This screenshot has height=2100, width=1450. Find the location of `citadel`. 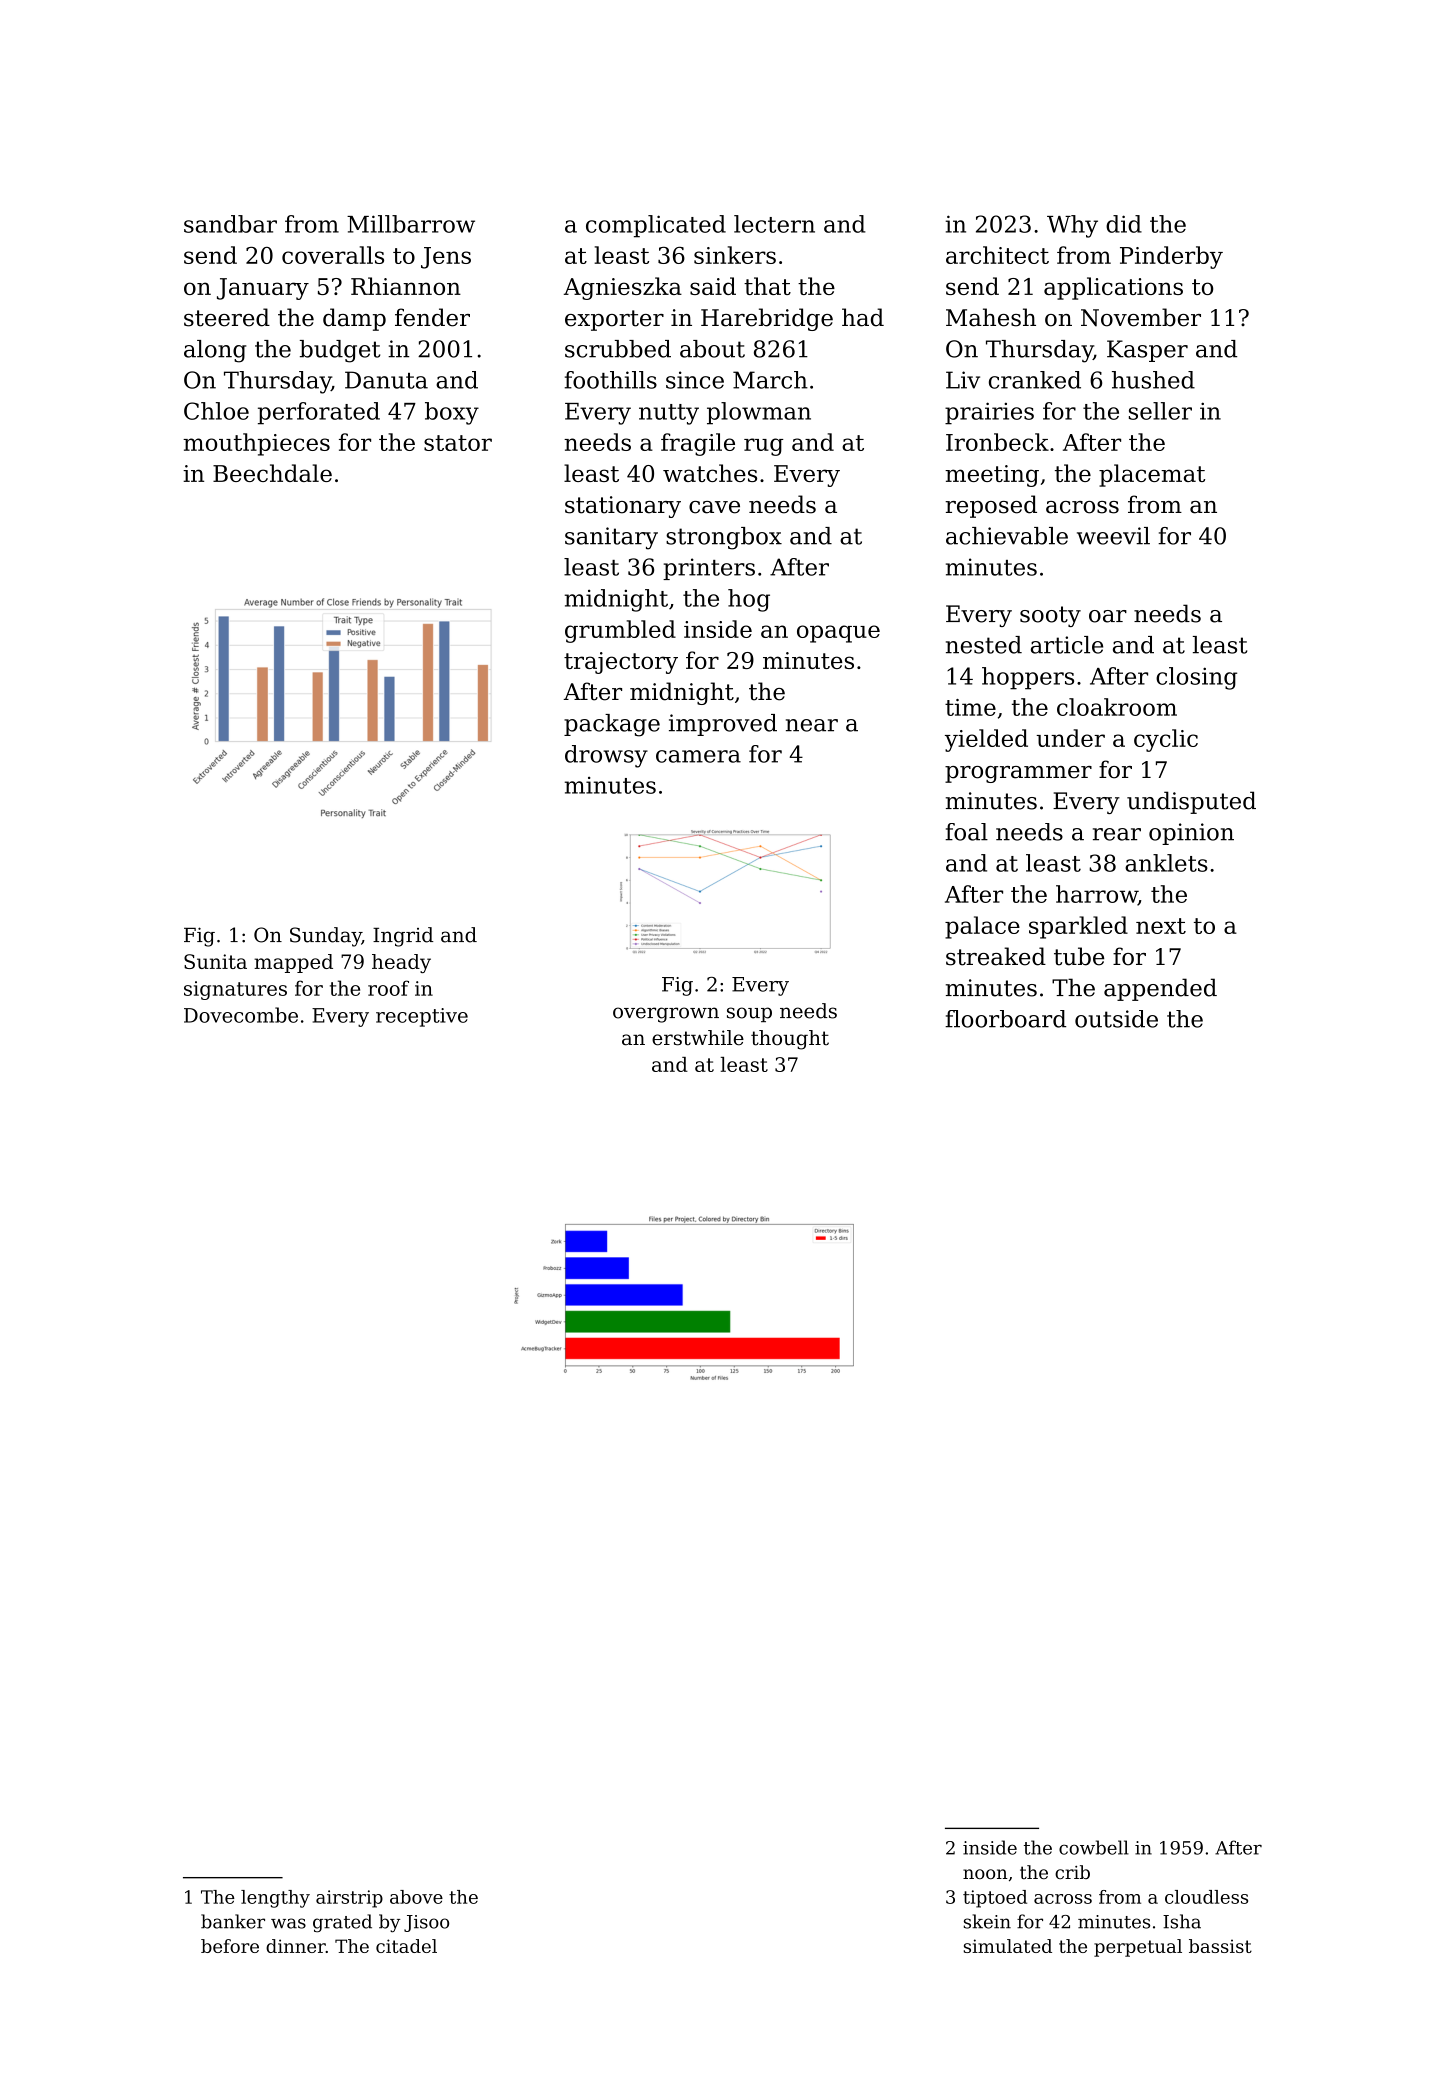

citadel is located at coordinates (406, 1946).
